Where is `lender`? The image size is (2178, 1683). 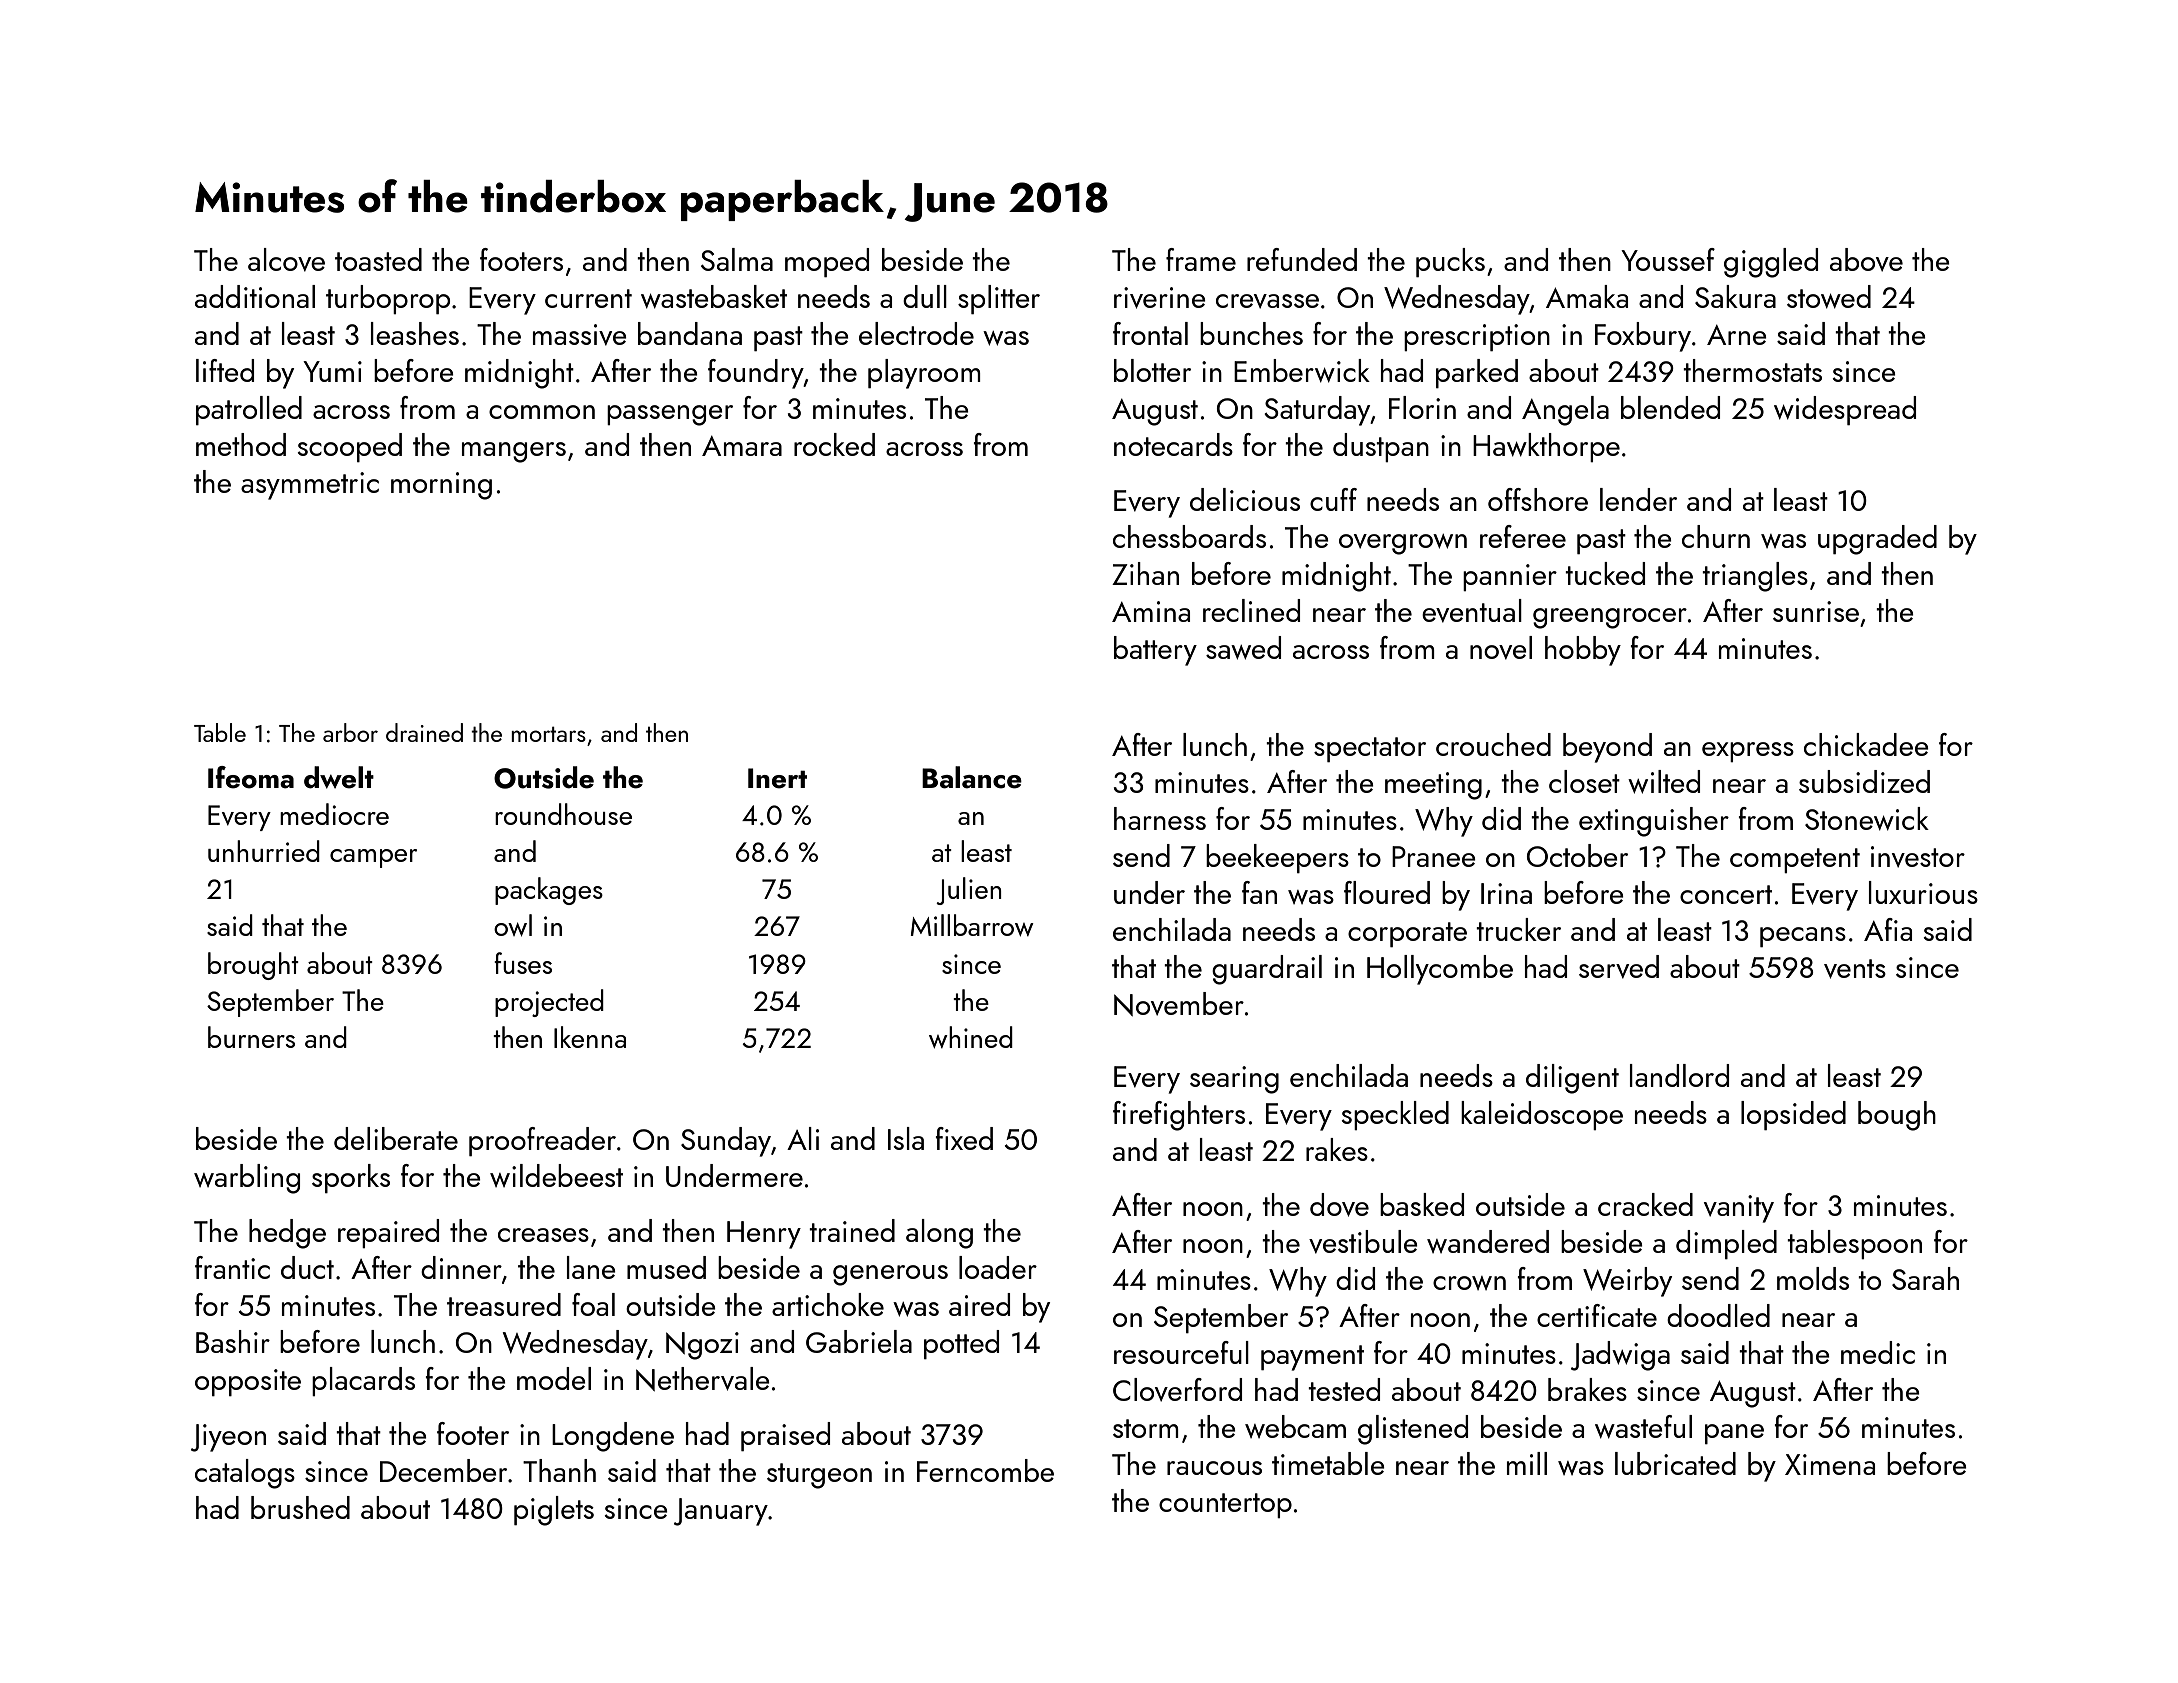 lender is located at coordinates (1638, 499).
